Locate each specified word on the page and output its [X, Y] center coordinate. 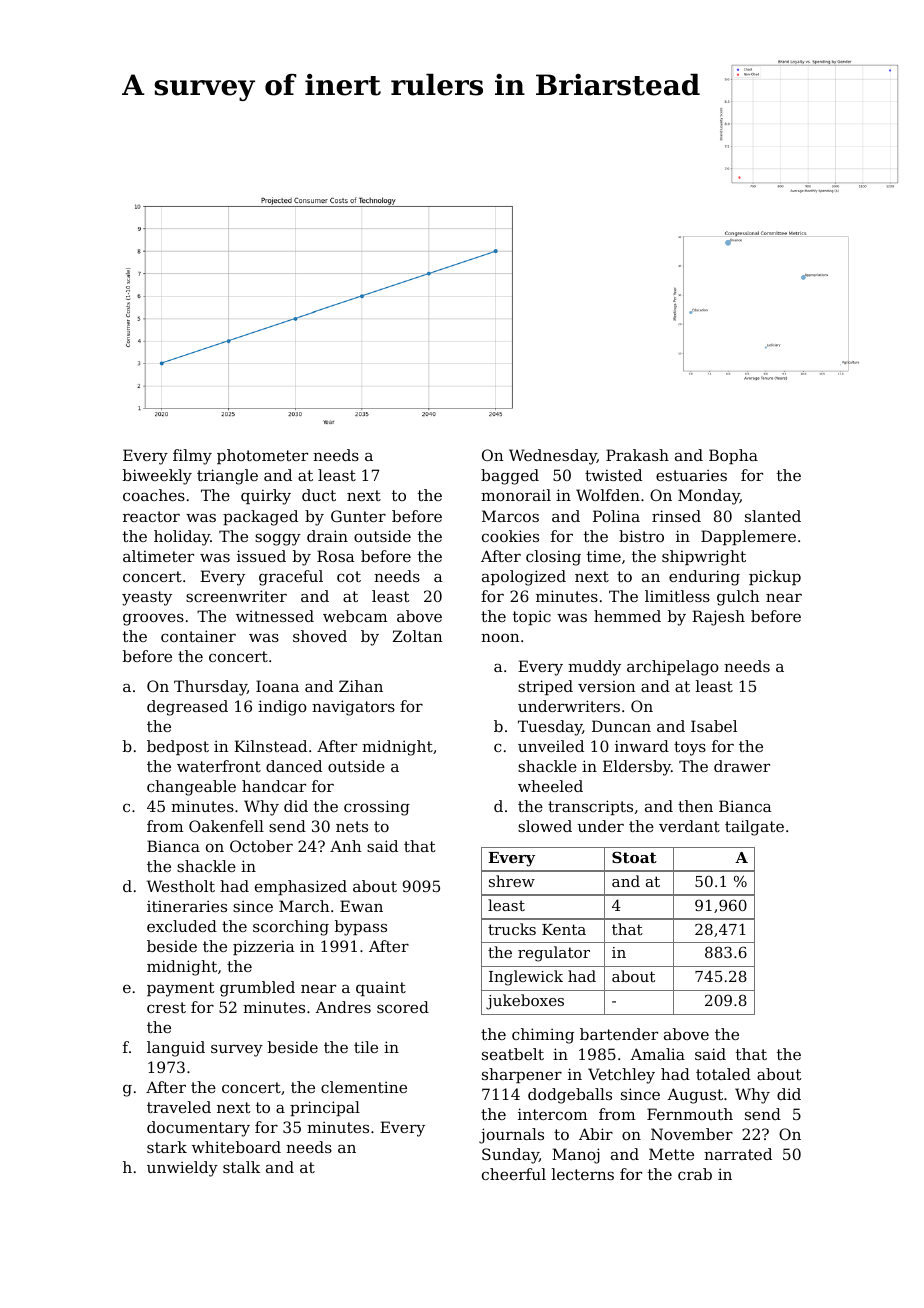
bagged [510, 477]
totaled [723, 1074]
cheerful [514, 1174]
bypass [361, 928]
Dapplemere [748, 537]
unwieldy [182, 1169]
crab [695, 1174]
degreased [187, 708]
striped [545, 687]
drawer [742, 766]
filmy [192, 457]
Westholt [181, 886]
